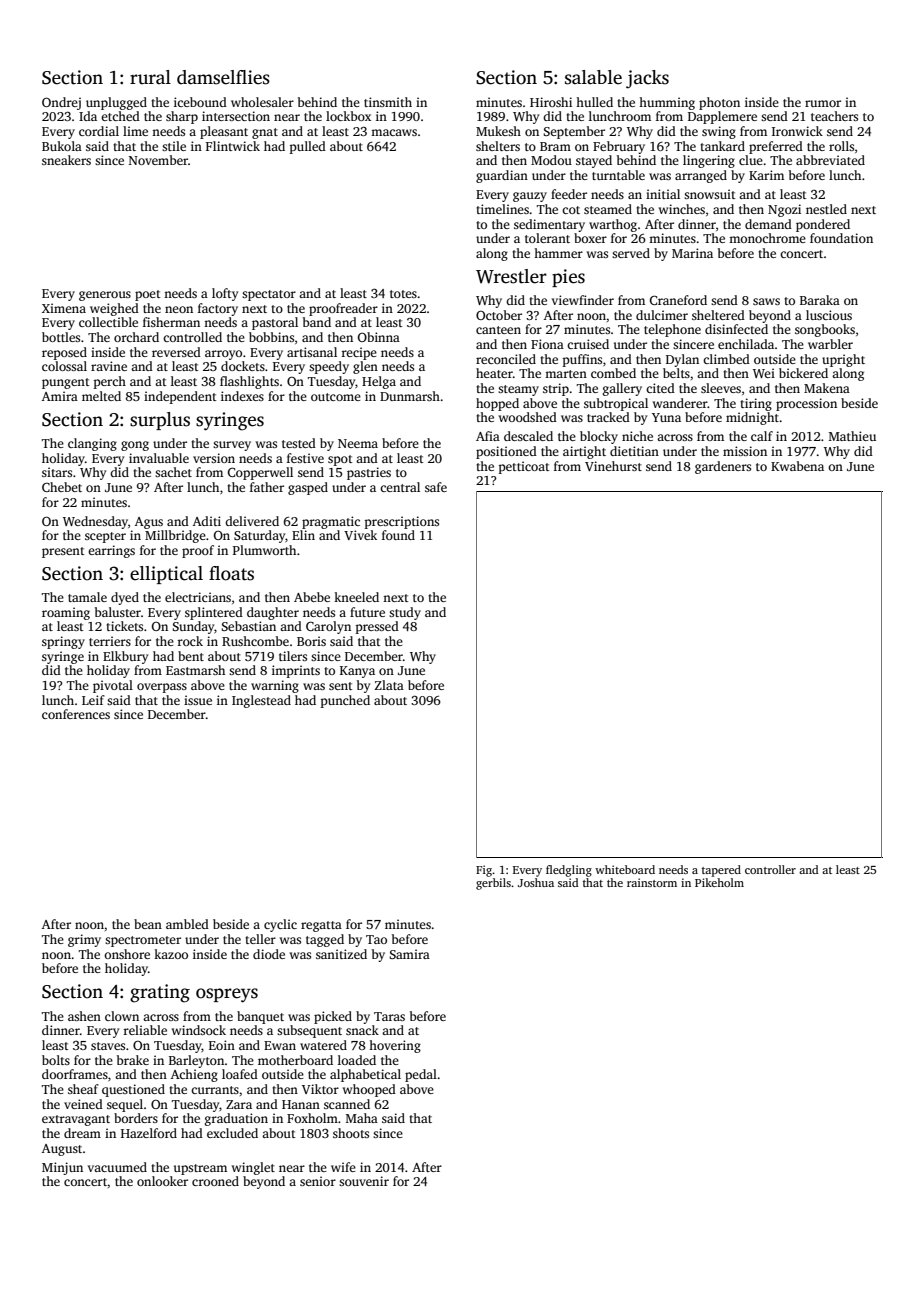  What do you see at coordinates (376, 939) in the screenshot?
I see `Tao` at bounding box center [376, 939].
